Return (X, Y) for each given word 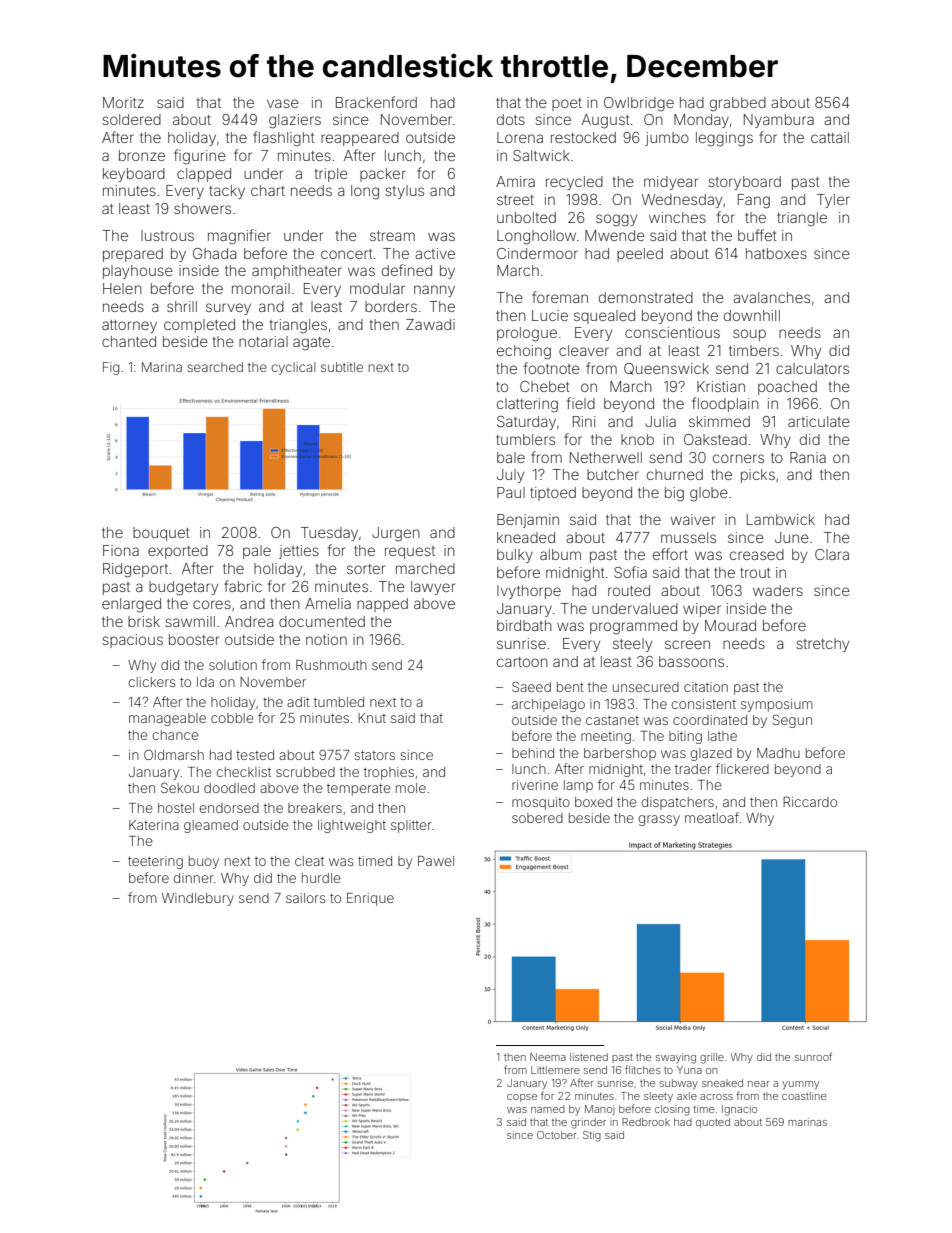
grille (712, 1058)
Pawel (436, 861)
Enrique (370, 899)
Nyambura (779, 121)
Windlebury (198, 899)
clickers (152, 682)
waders (778, 590)
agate (311, 344)
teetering (155, 862)
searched (215, 367)
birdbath (524, 625)
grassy (659, 820)
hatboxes (776, 253)
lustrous (167, 235)
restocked (583, 137)
